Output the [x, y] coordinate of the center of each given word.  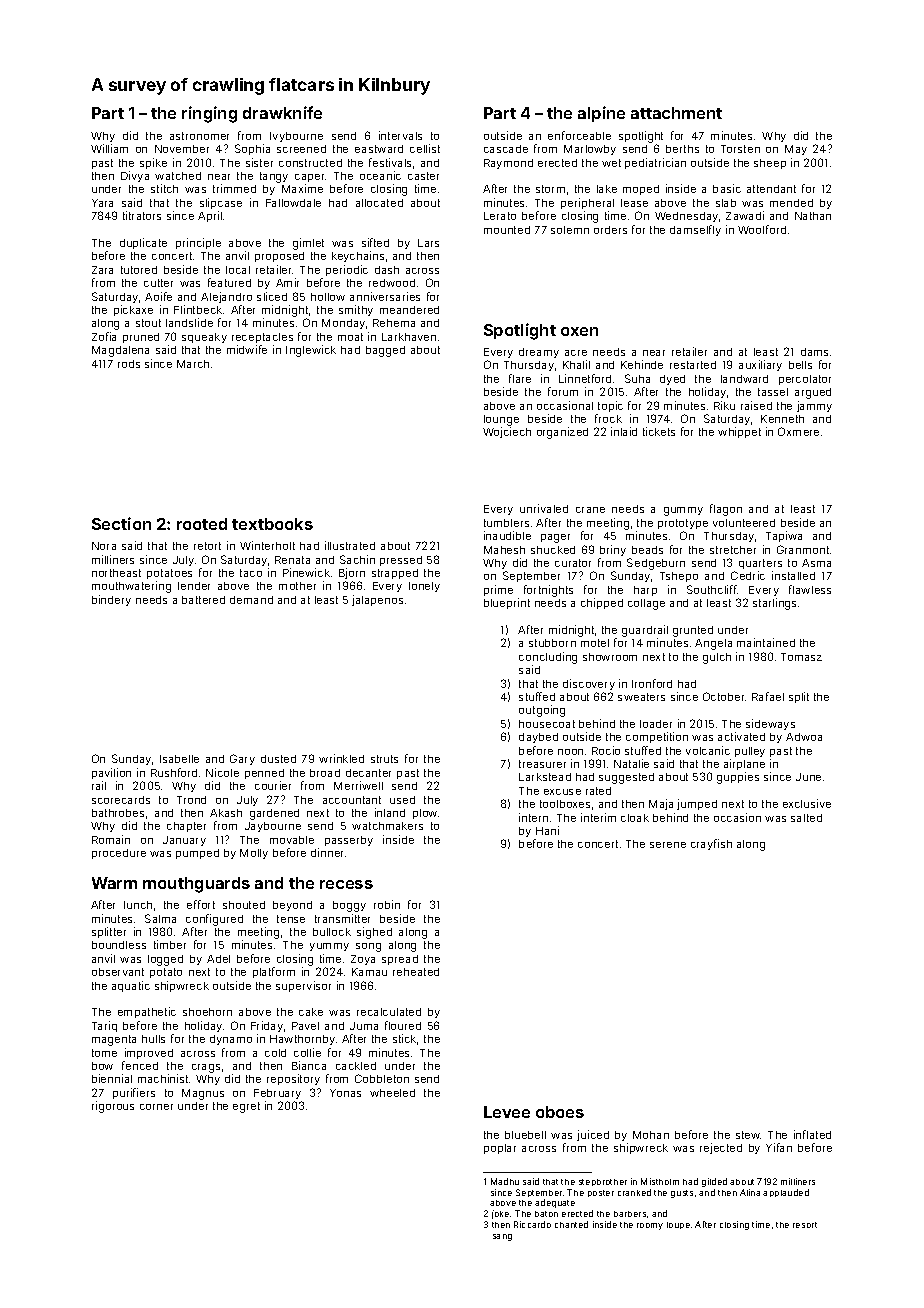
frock [608, 418]
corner [156, 1107]
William [109, 148]
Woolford [762, 229]
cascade [506, 149]
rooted [202, 524]
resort [805, 1225]
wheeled [392, 1093]
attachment [676, 113]
